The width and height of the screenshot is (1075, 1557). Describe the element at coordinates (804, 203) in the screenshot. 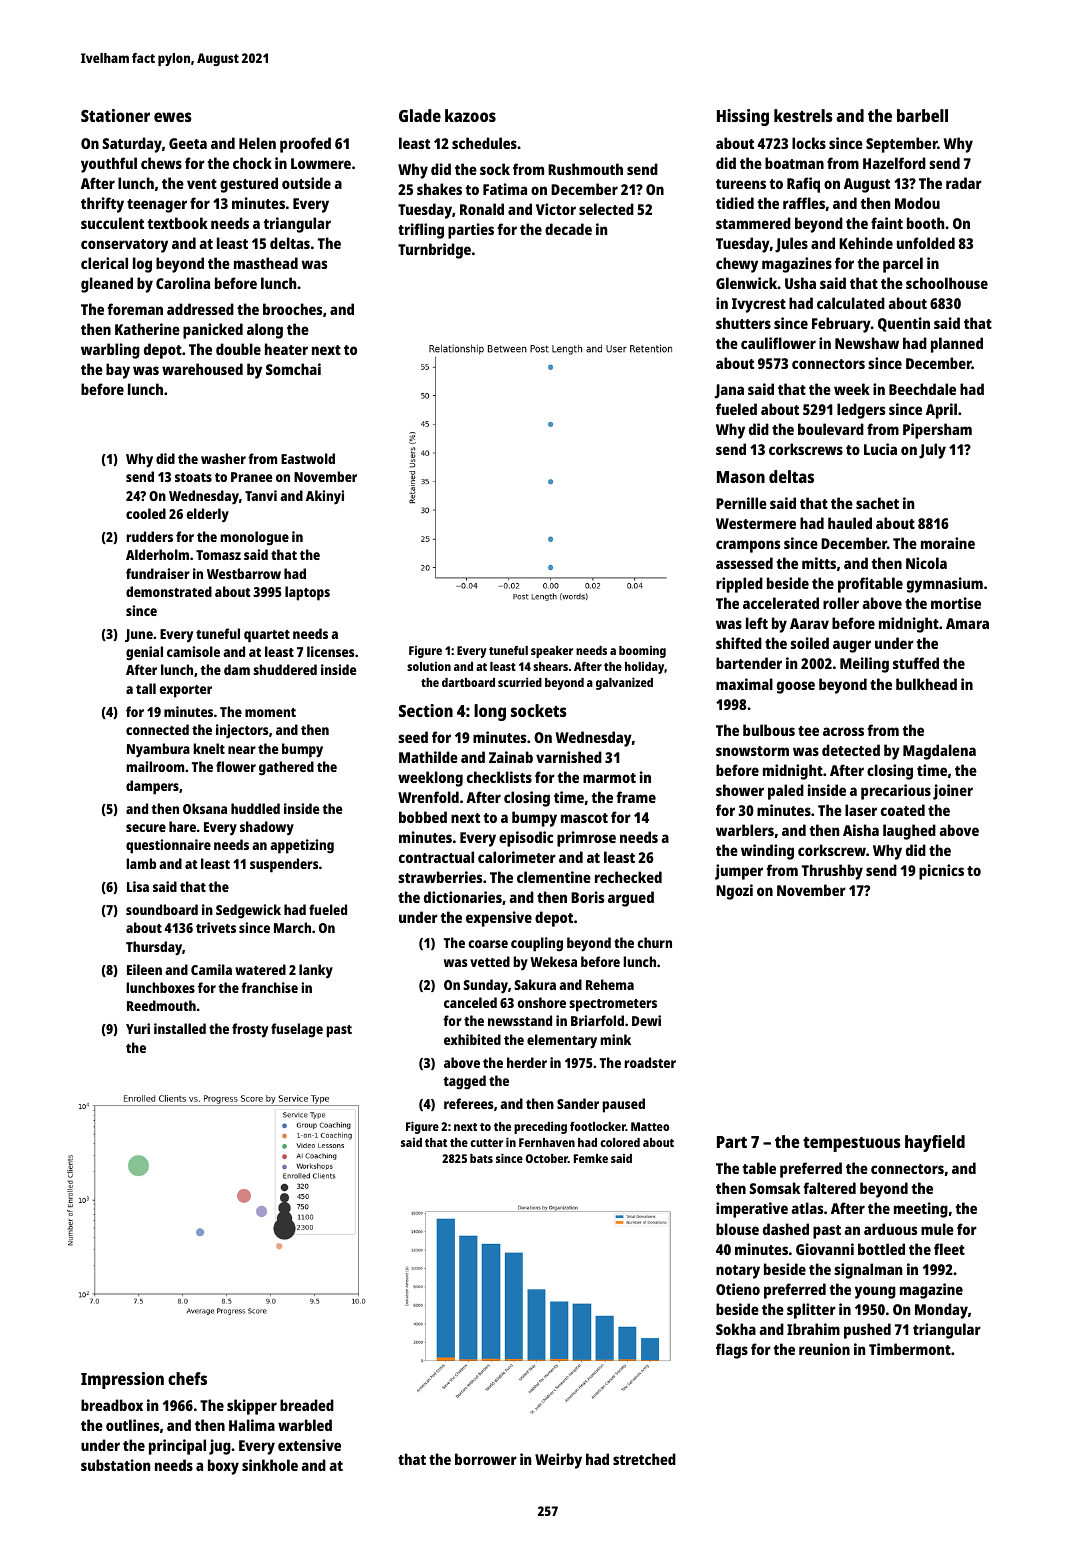

I see `raffles` at that location.
